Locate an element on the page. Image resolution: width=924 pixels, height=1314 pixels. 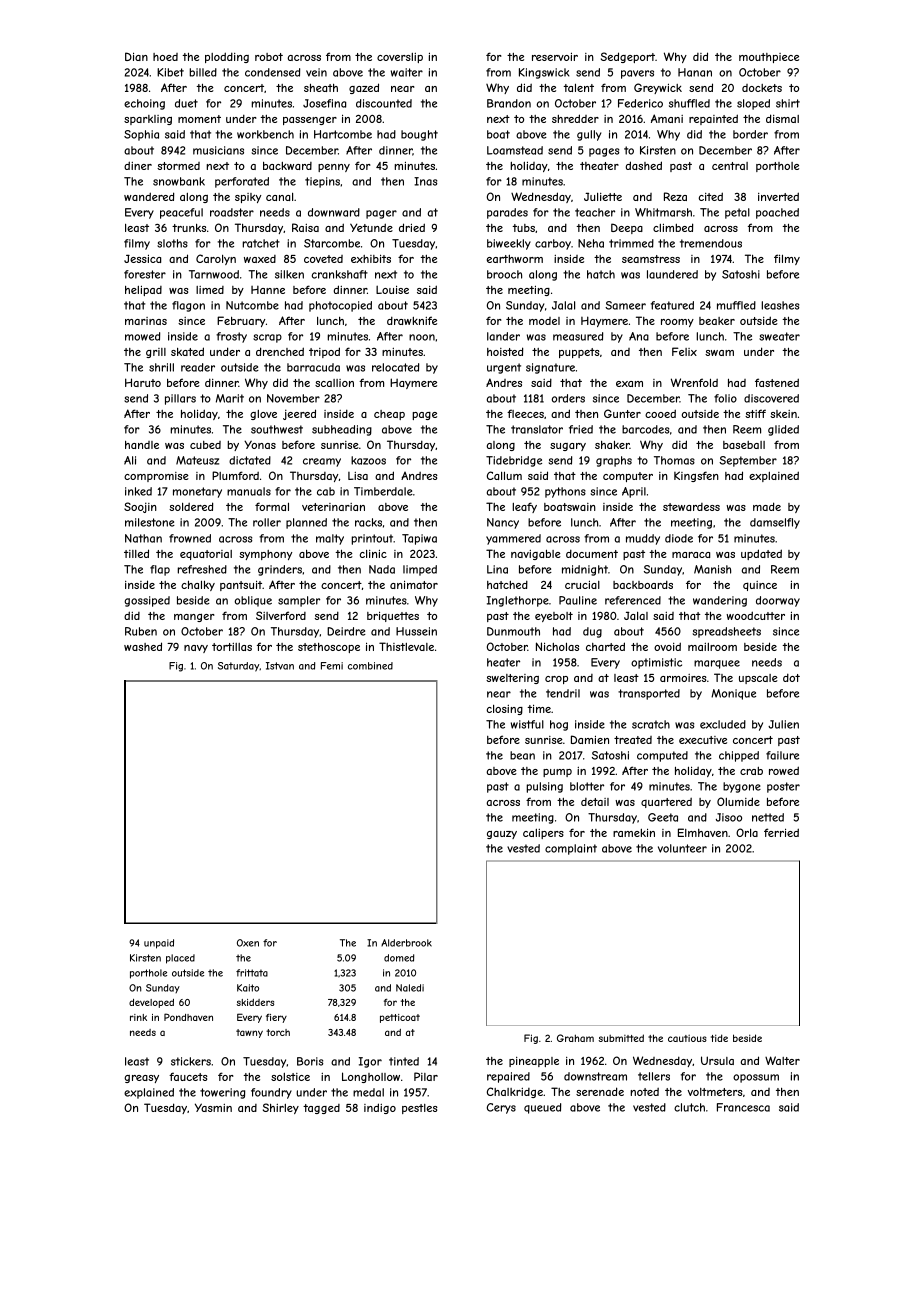
kazoos is located at coordinates (368, 460).
